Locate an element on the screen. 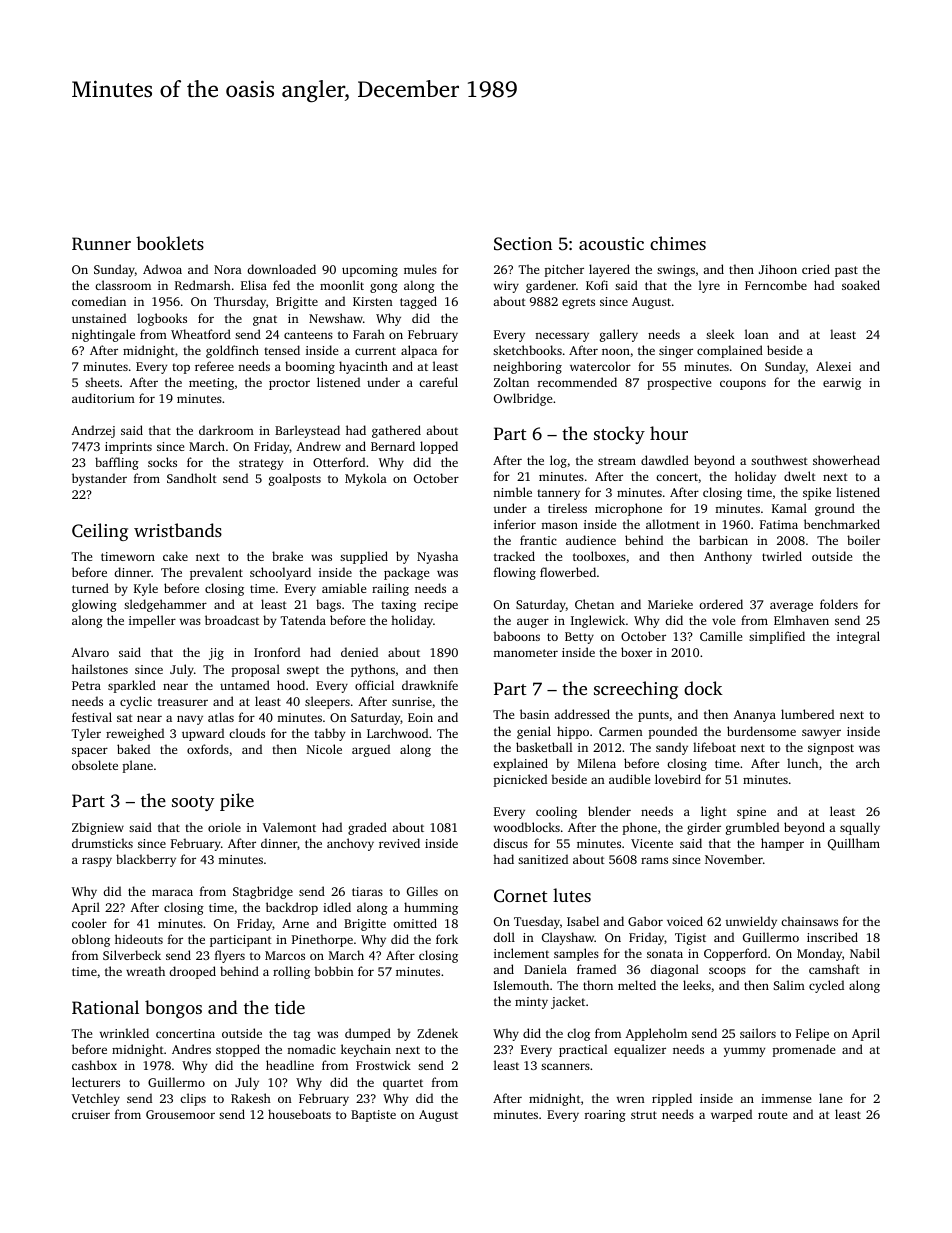 The width and height of the screenshot is (952, 1233). wiry is located at coordinates (506, 287).
